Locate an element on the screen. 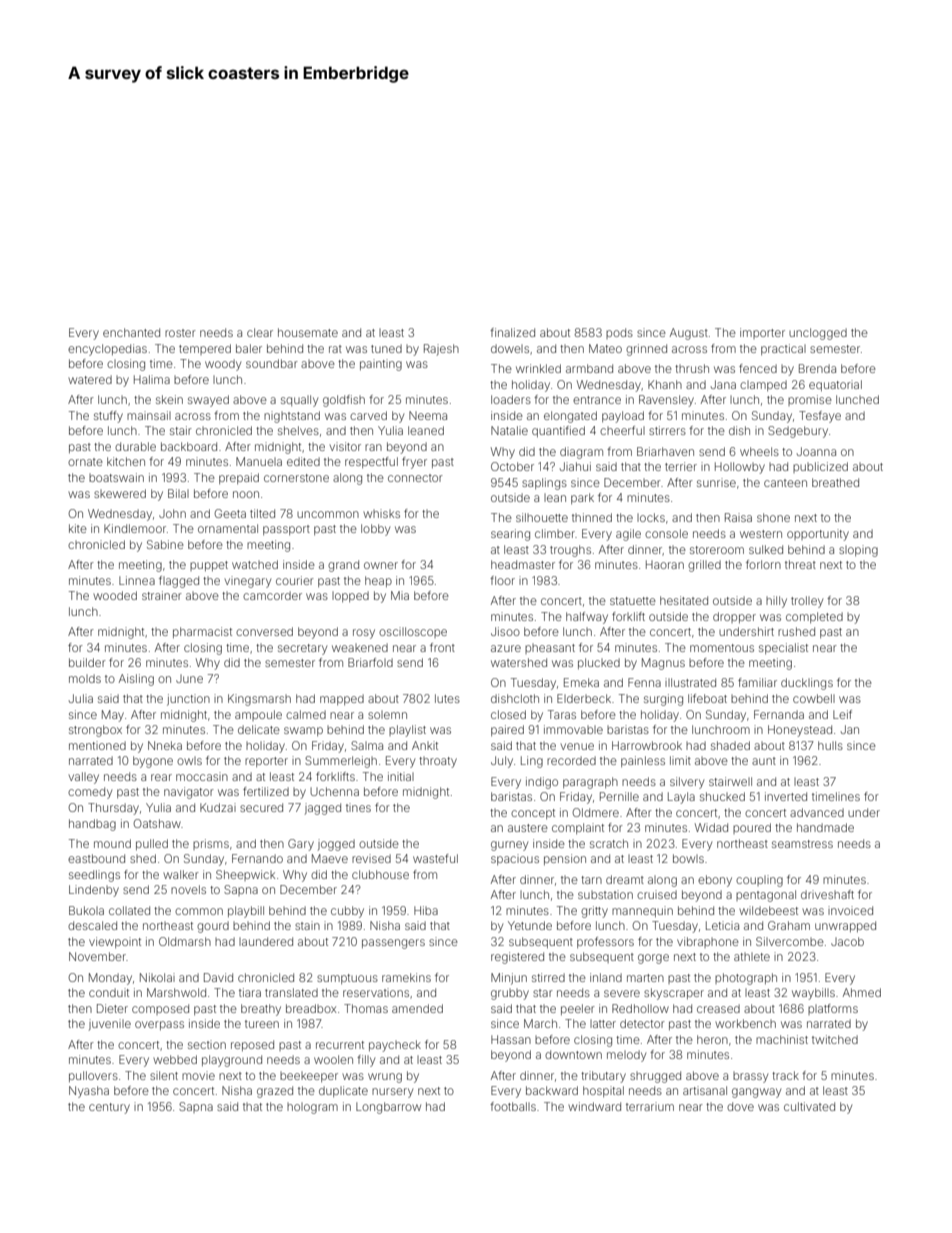  twitched is located at coordinates (835, 1039).
